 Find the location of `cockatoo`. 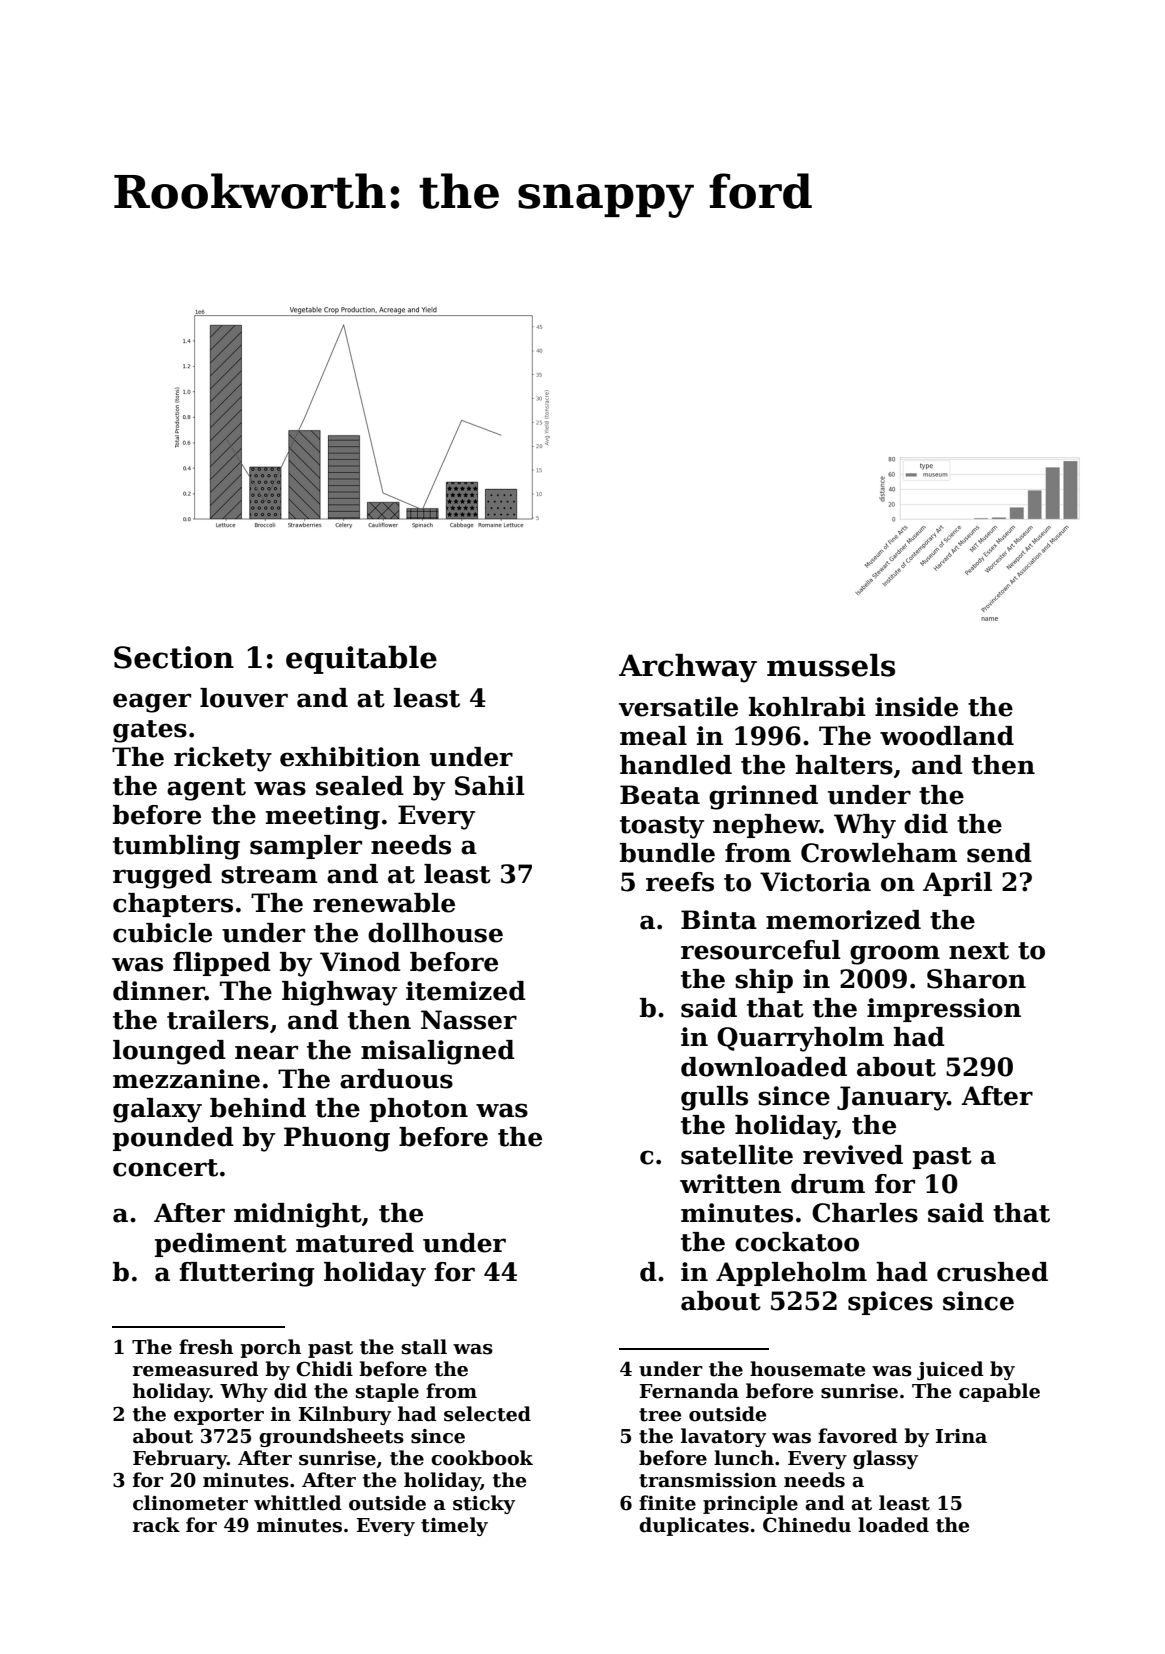

cockatoo is located at coordinates (797, 1242).
